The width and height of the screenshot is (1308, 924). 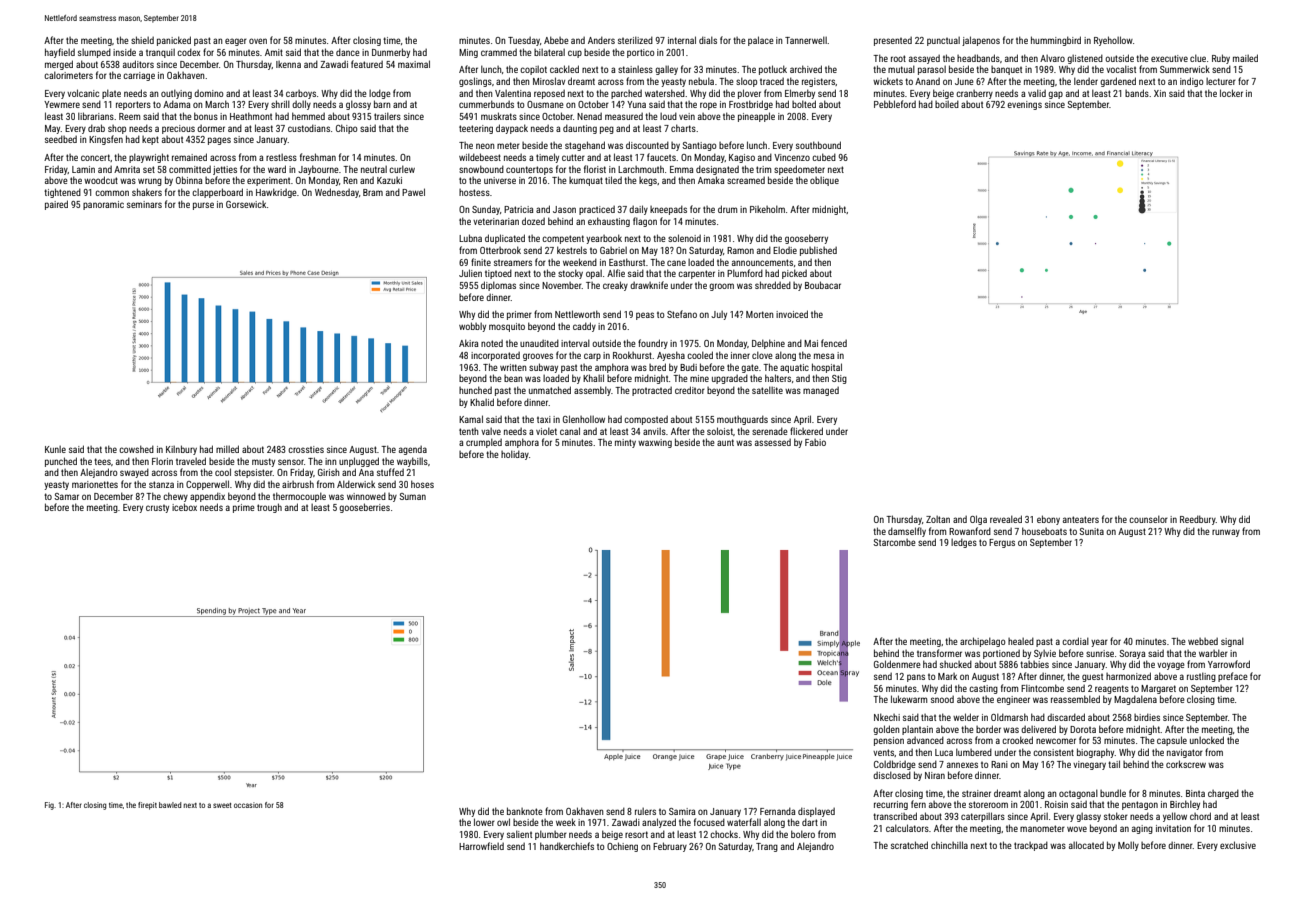 I want to click on charged, so click(x=1223, y=794).
